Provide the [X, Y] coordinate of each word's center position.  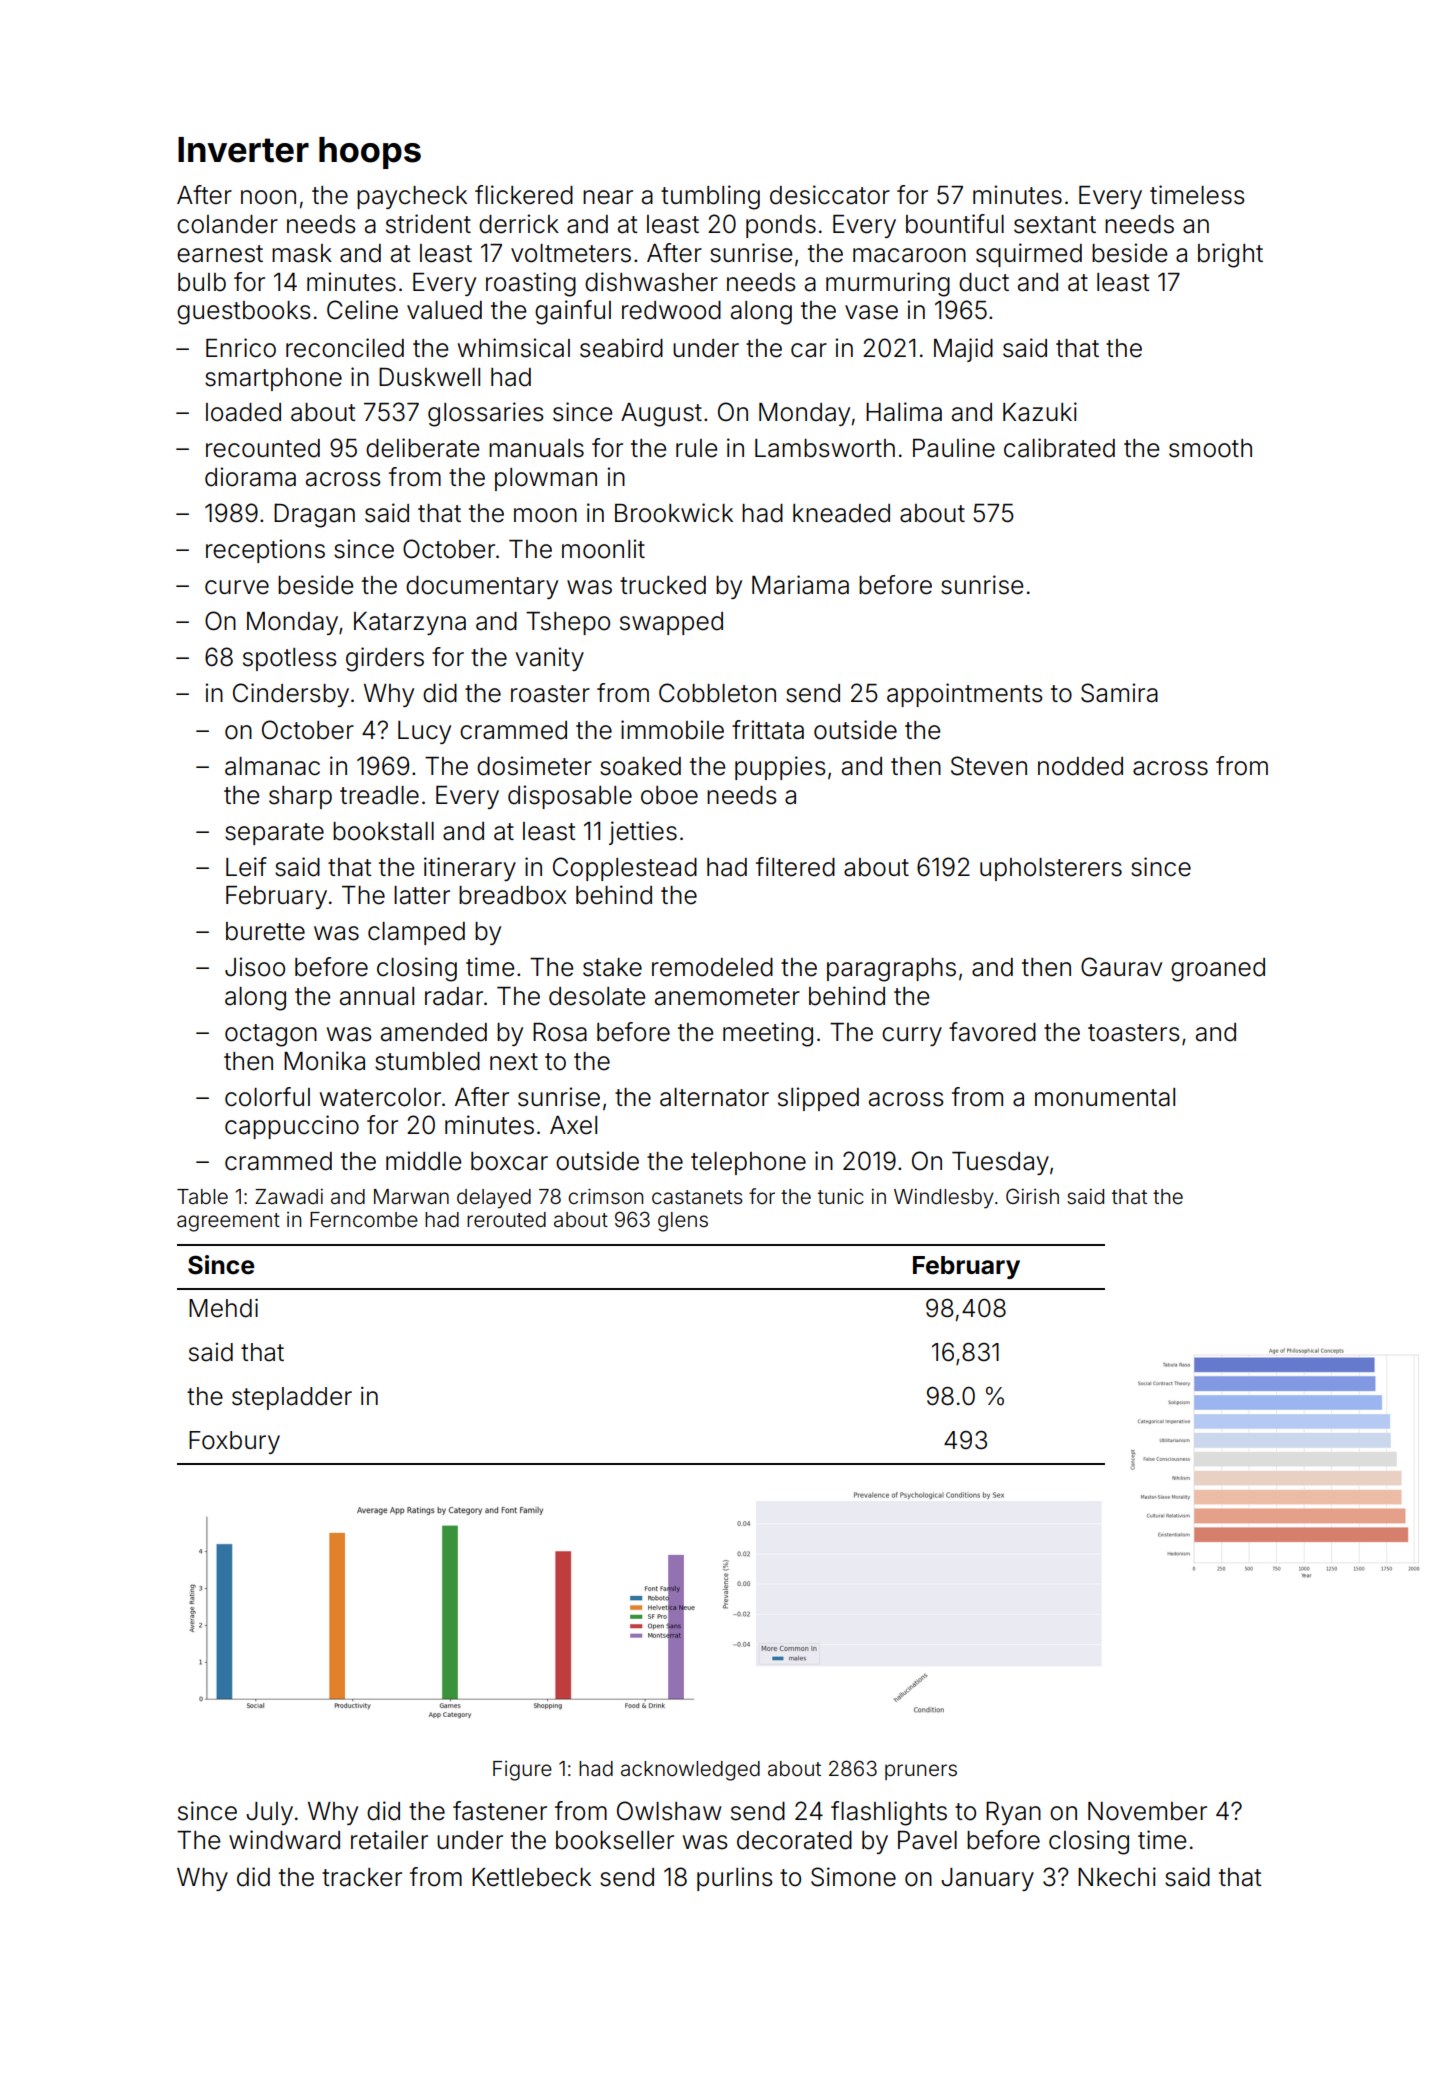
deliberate [422, 448]
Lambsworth [825, 448]
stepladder [292, 1398]
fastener [500, 1811]
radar [454, 996]
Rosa [560, 1032]
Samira [1119, 693]
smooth [1210, 448]
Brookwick [674, 513]
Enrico [241, 348]
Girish [1032, 1196]
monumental [1105, 1097]
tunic [841, 1196]
